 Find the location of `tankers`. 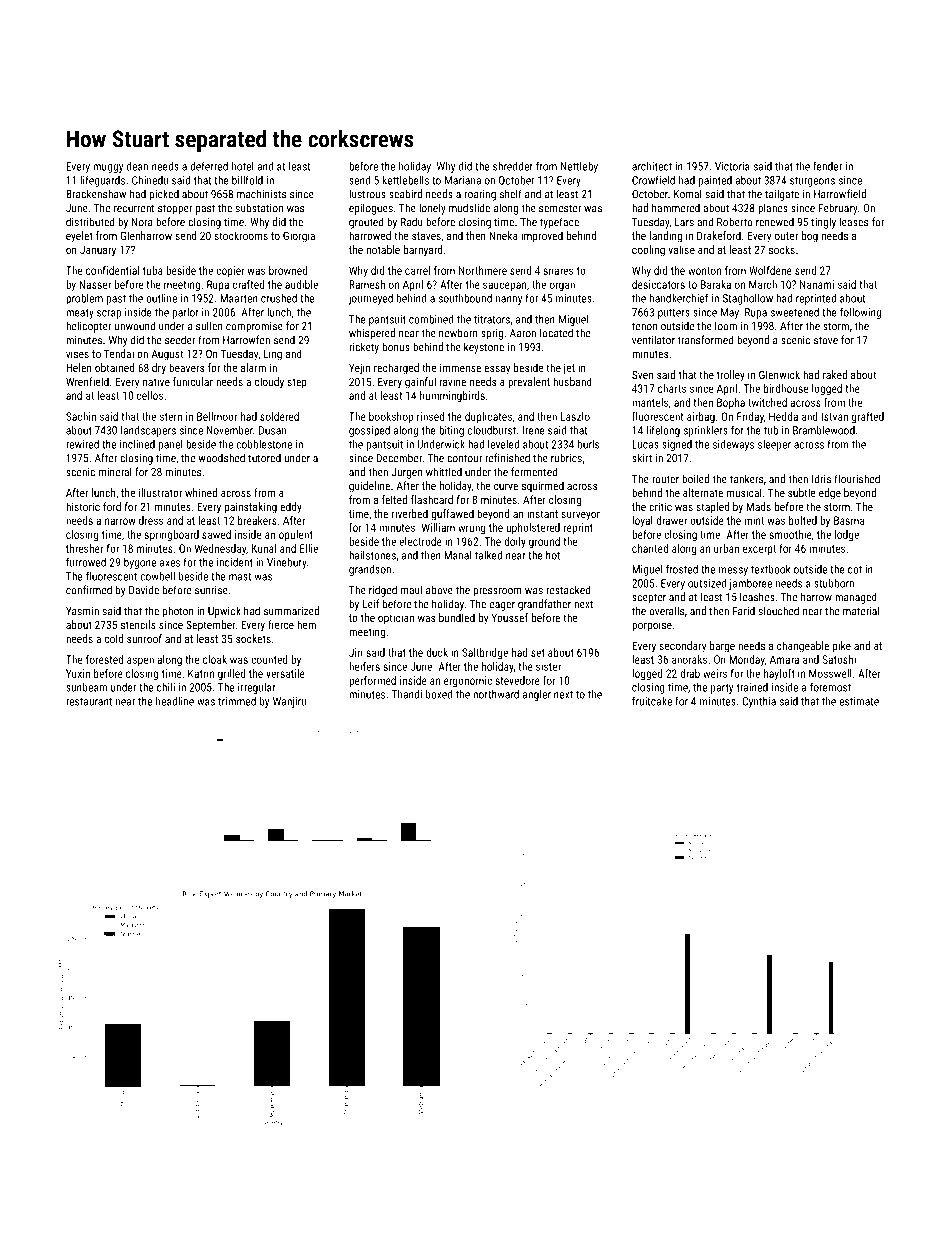

tankers is located at coordinates (746, 479).
